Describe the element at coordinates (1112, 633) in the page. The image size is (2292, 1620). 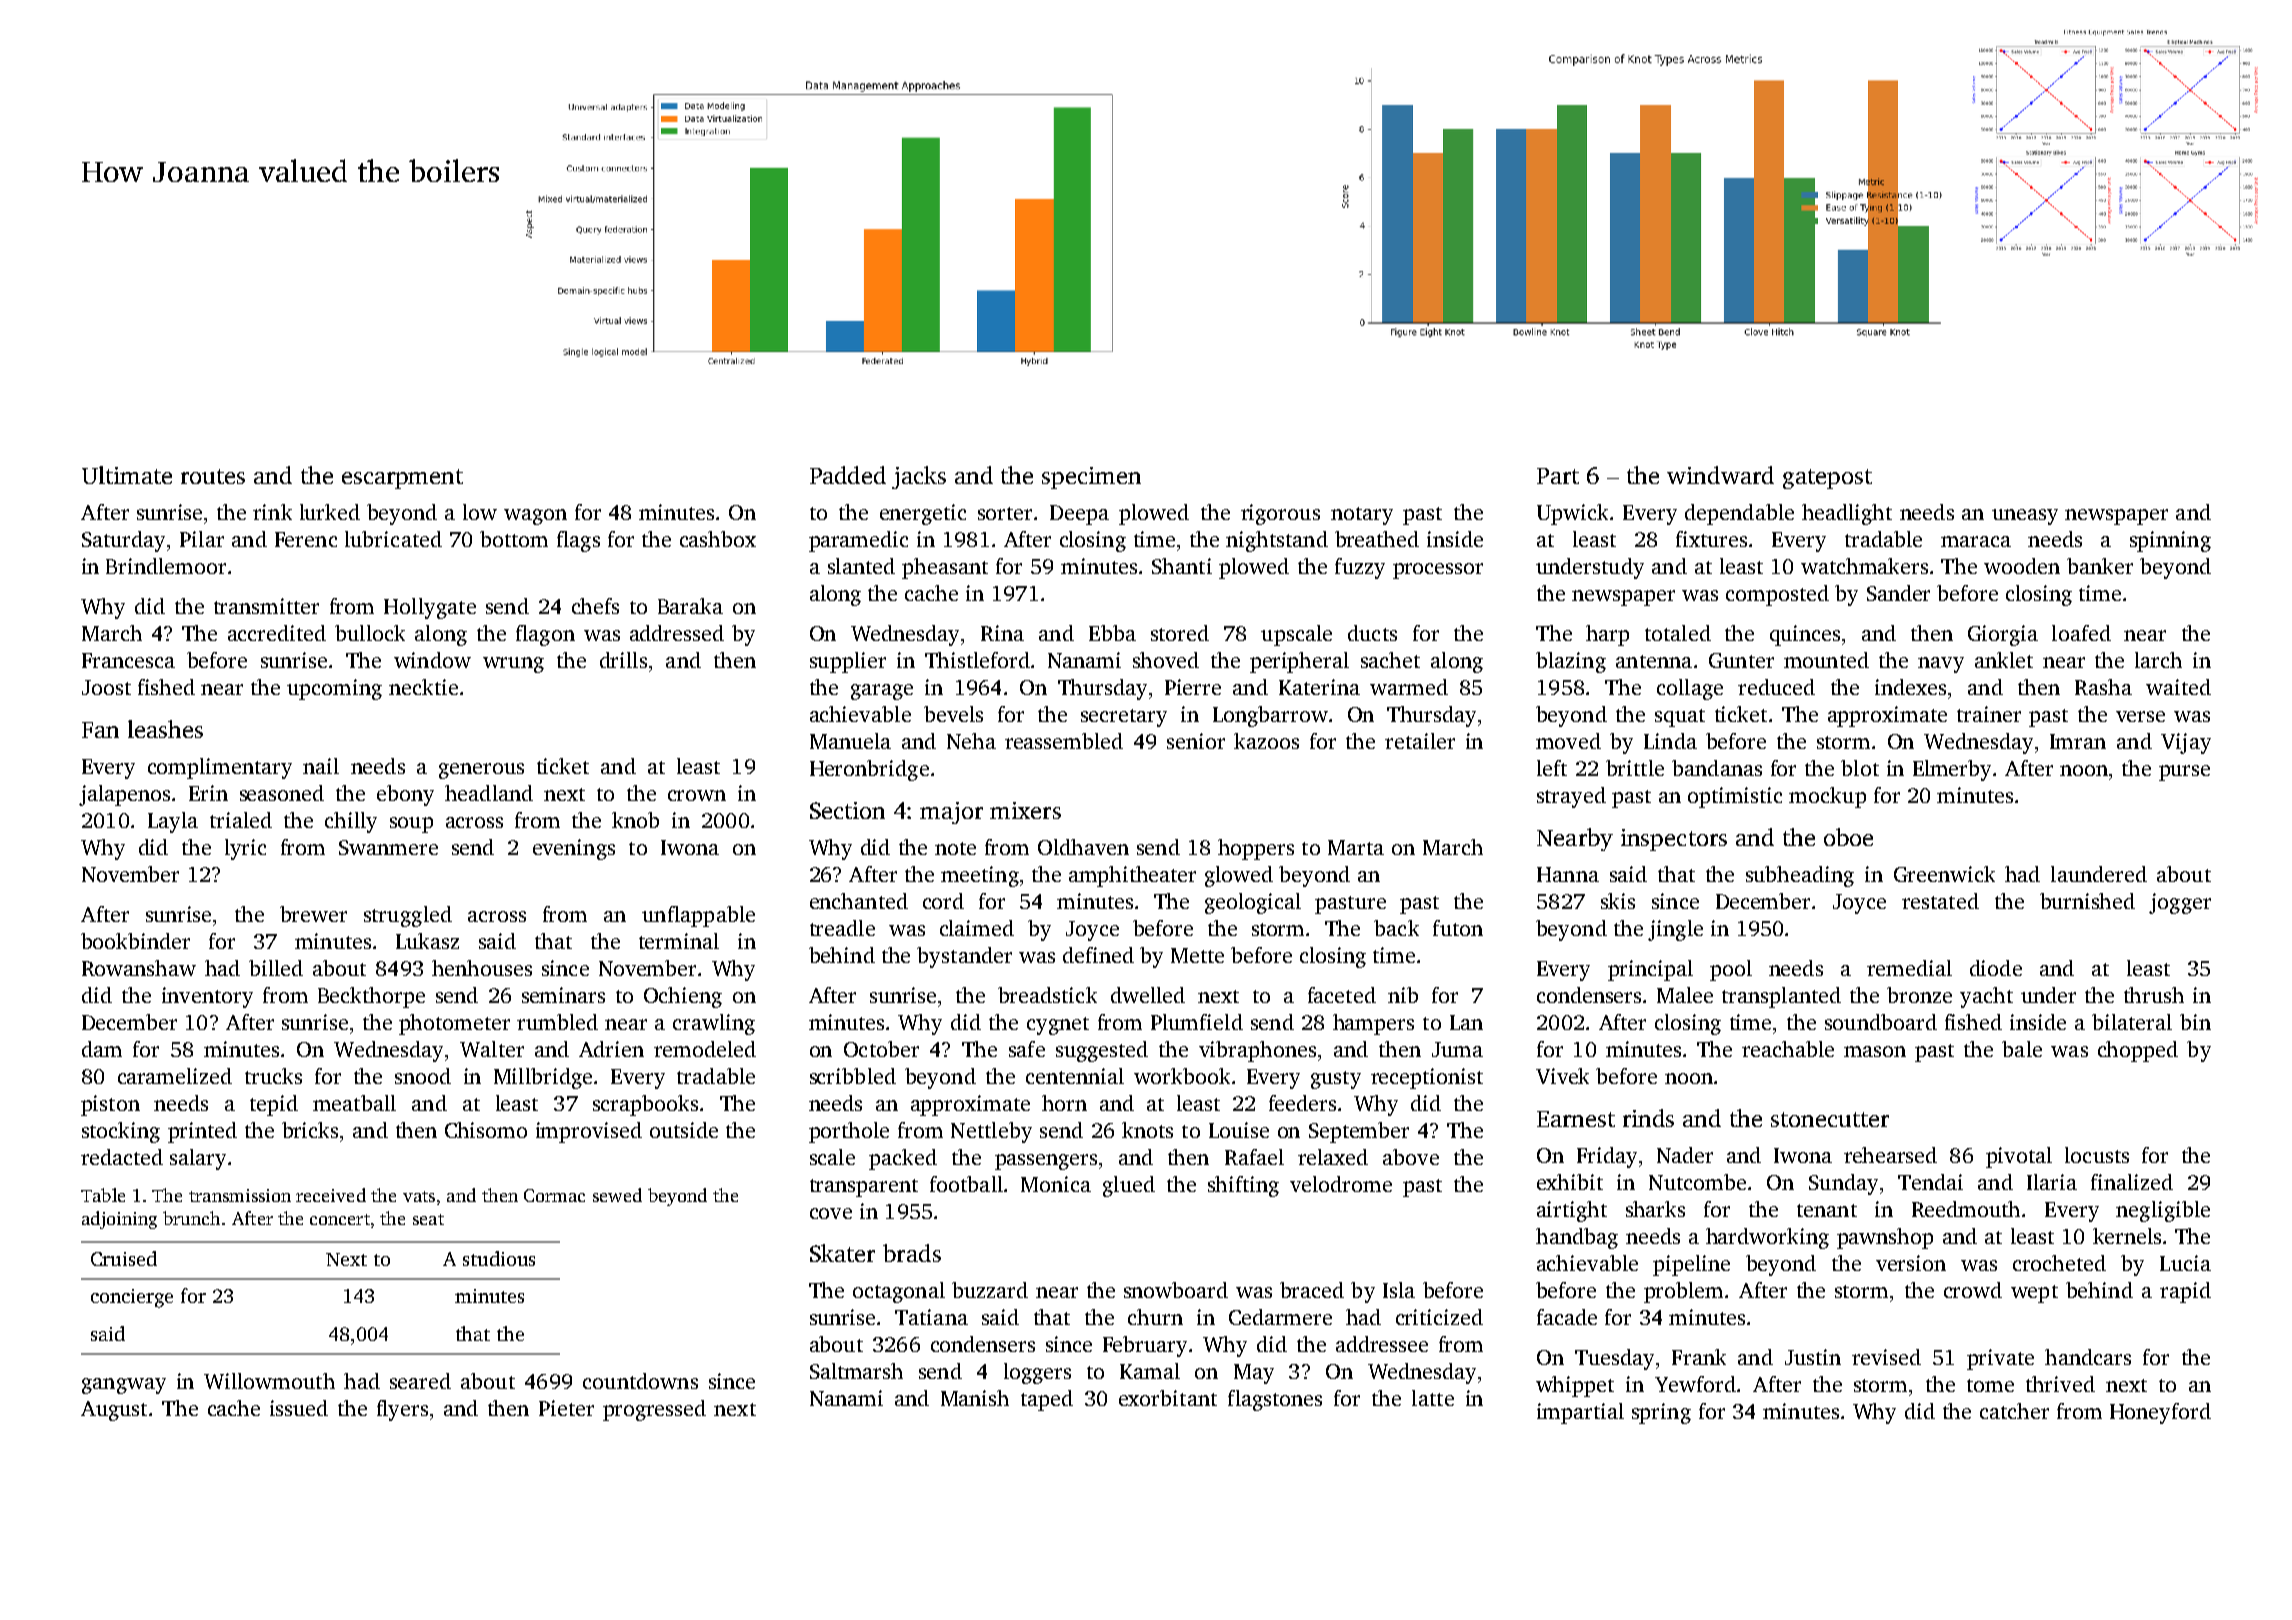
I see `Ebba` at that location.
